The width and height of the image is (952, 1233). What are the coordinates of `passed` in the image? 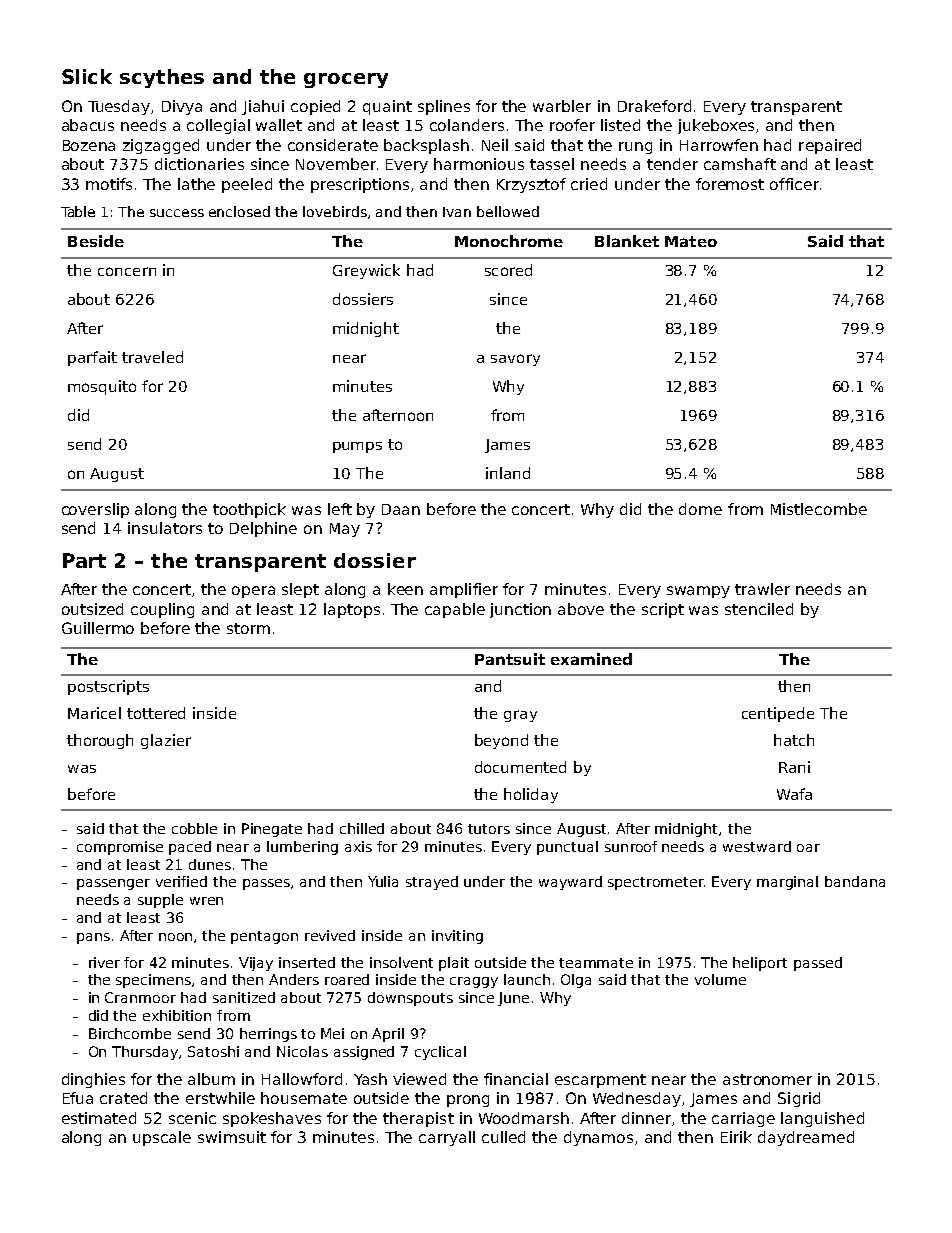 It's located at (818, 964).
